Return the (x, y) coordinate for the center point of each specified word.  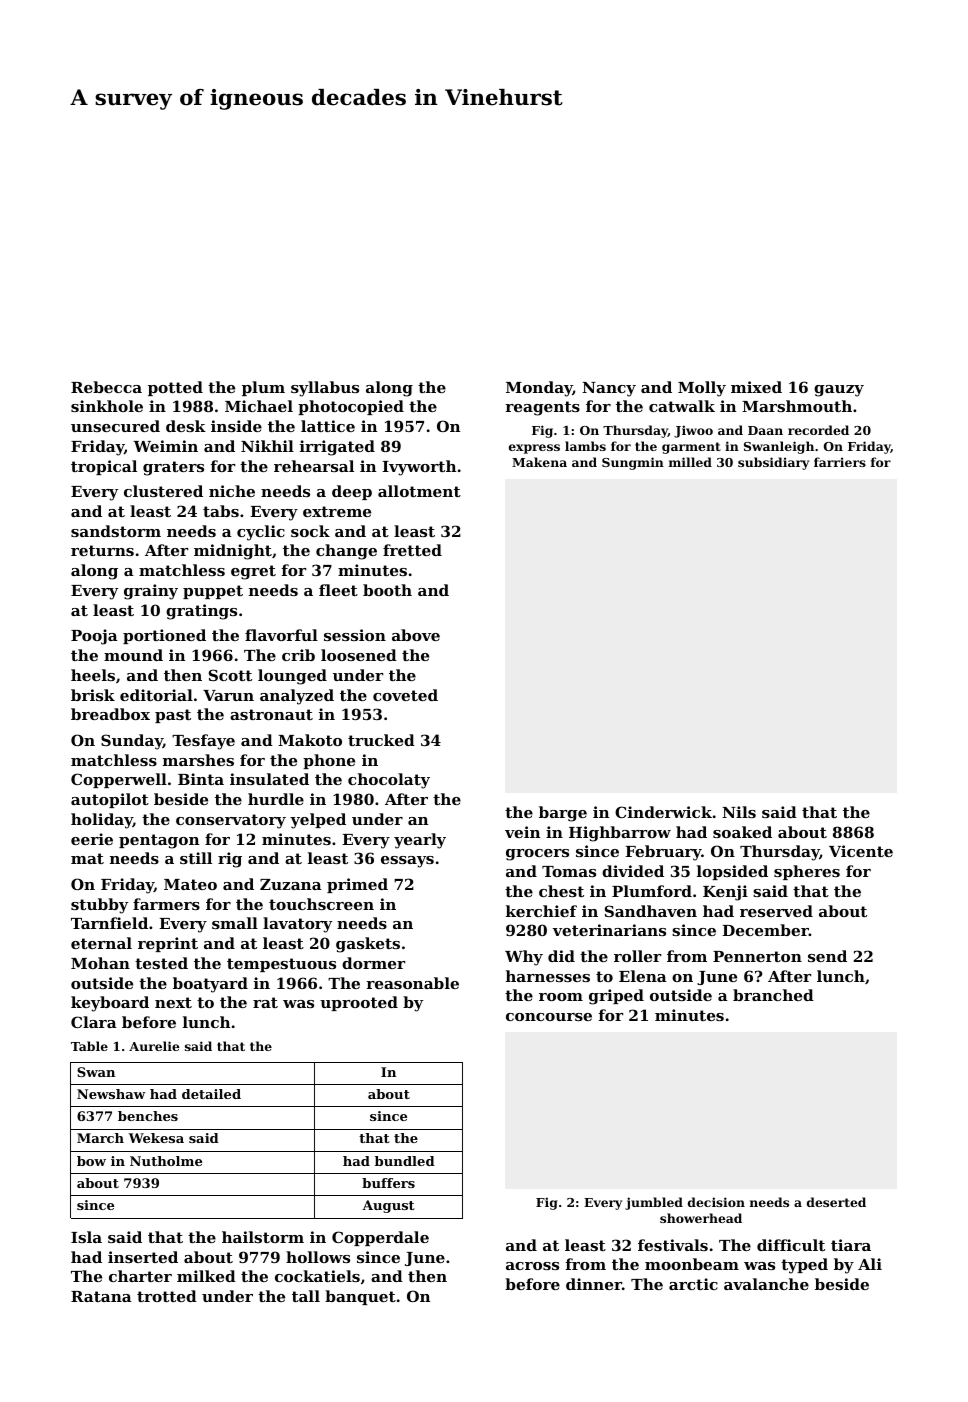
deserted (836, 1202)
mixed (756, 387)
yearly (420, 841)
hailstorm (263, 1237)
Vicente (861, 851)
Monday (539, 389)
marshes (198, 760)
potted (175, 388)
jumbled (654, 1203)
